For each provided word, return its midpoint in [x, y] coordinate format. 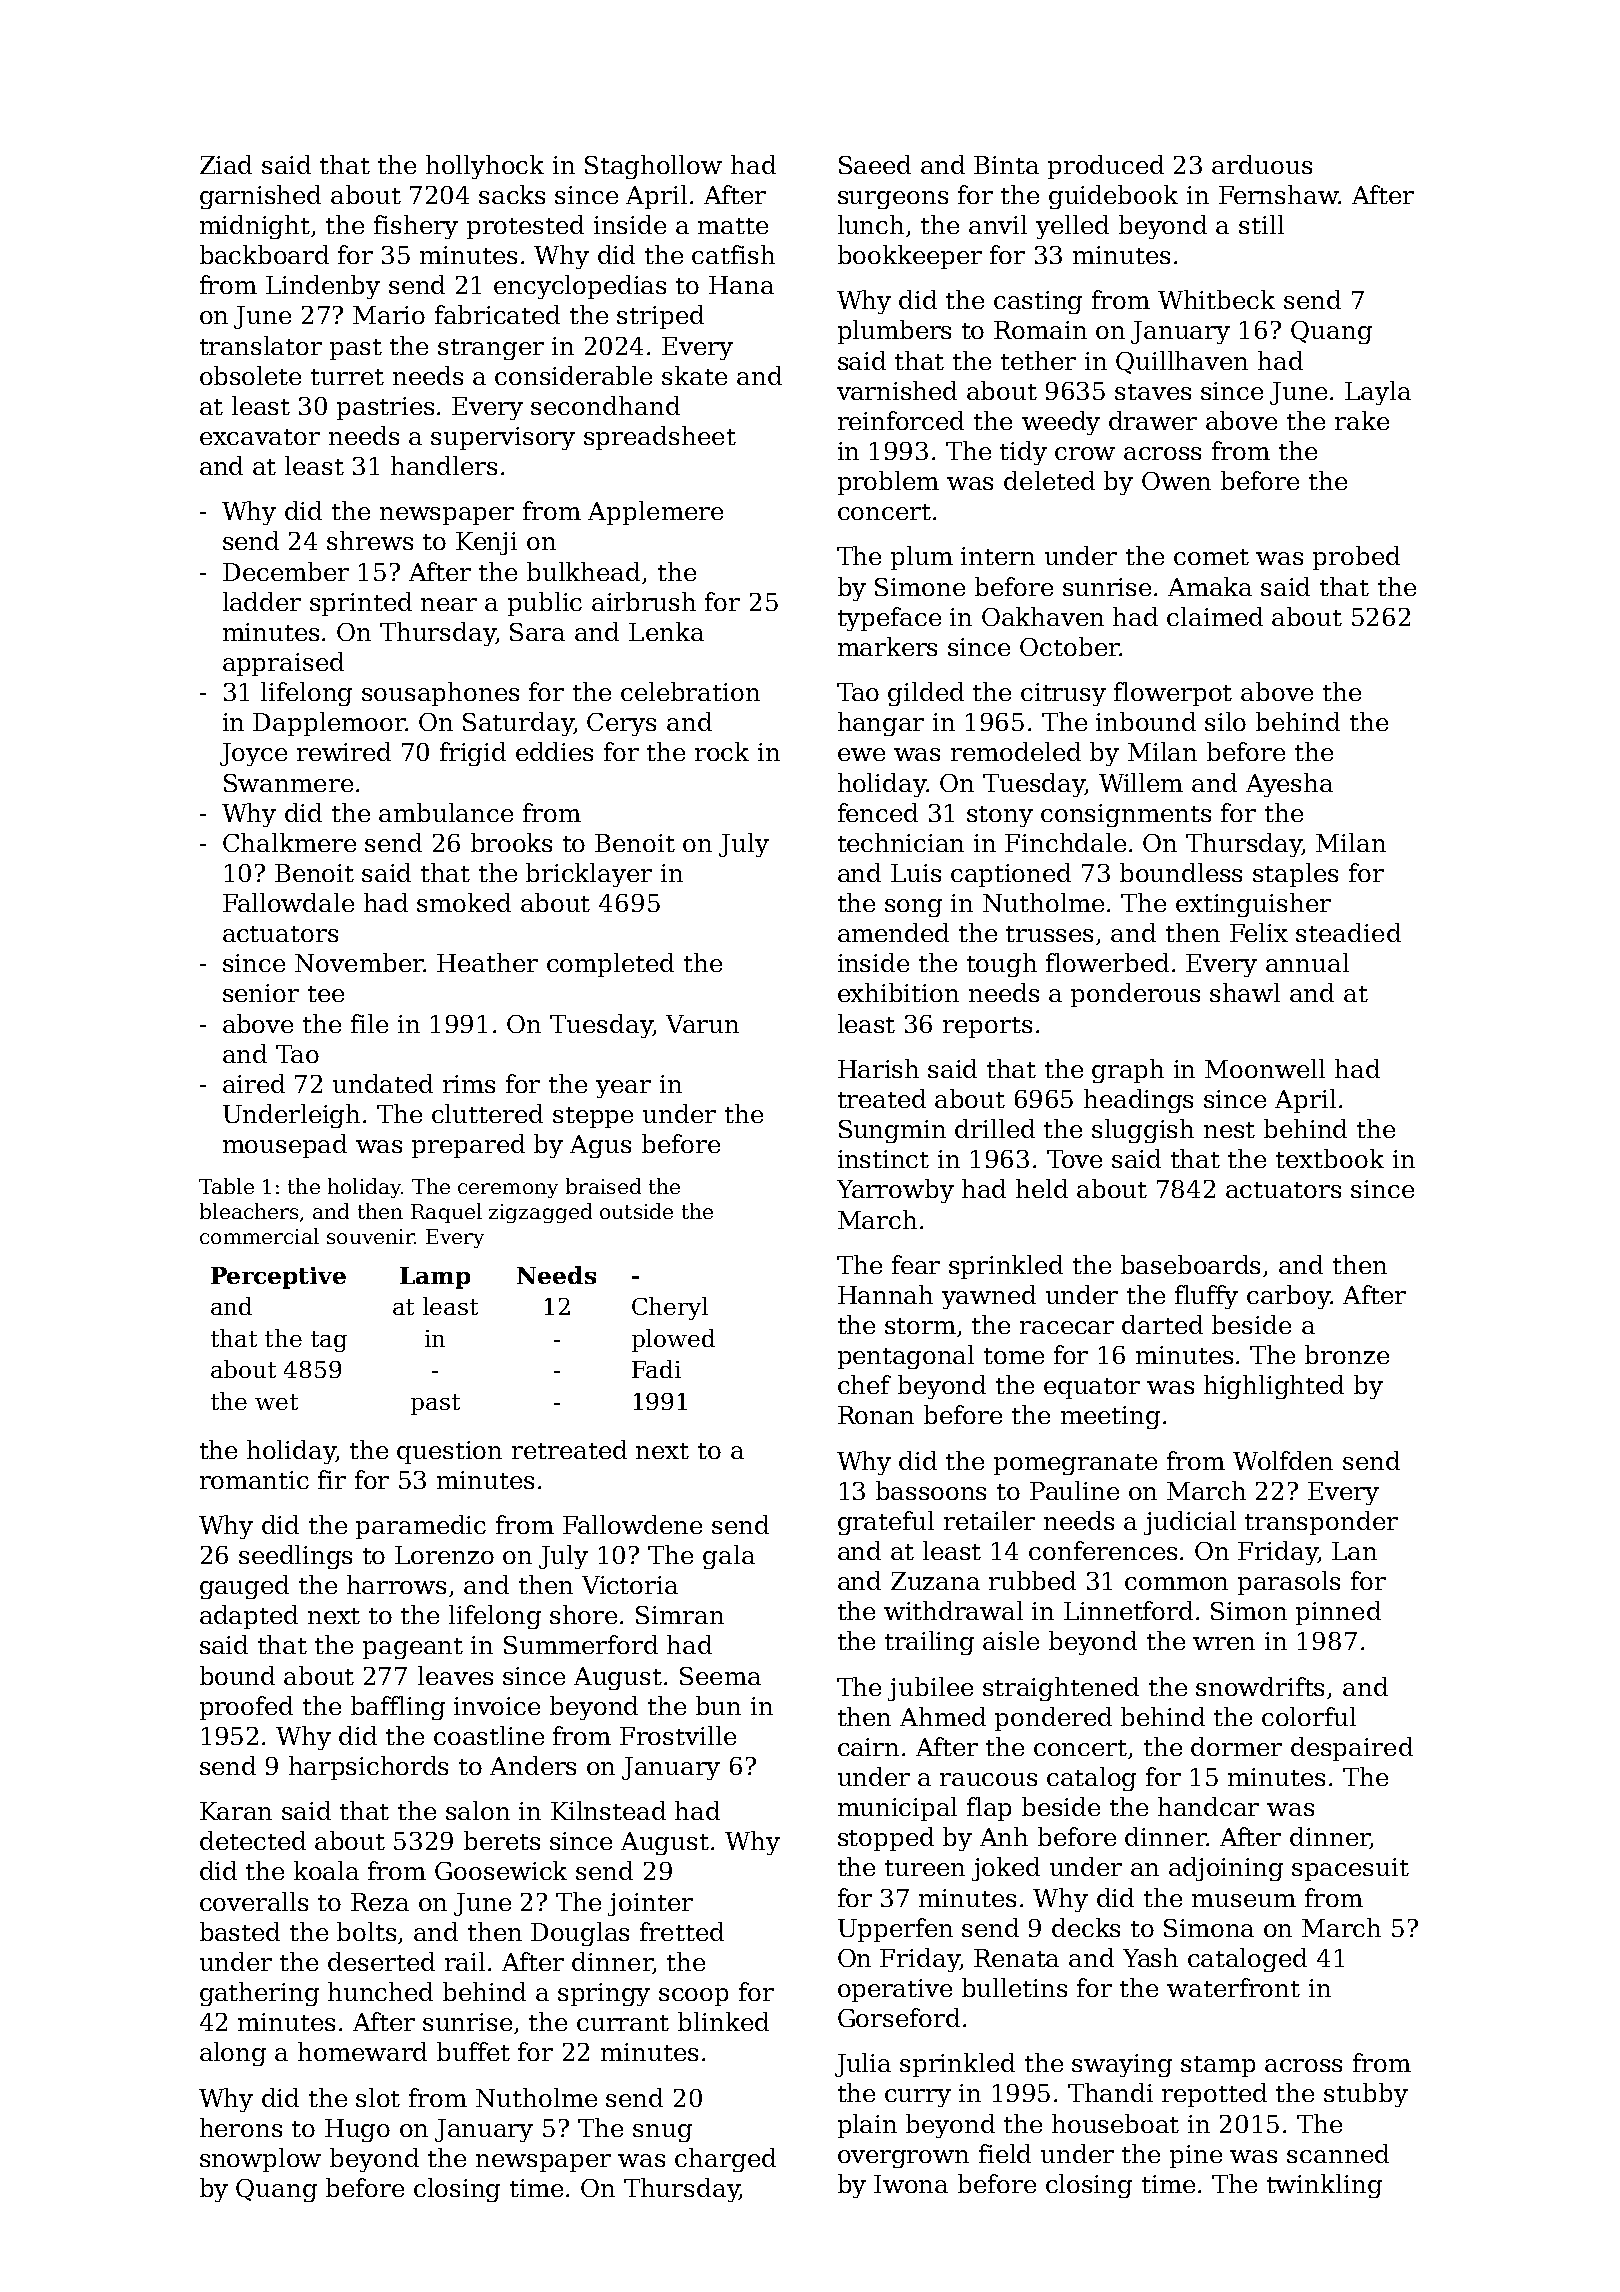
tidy [1023, 453]
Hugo [357, 2130]
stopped [886, 1839]
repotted [1214, 2095]
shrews [370, 540]
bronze [1347, 1354]
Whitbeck [1216, 299]
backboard [264, 254]
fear [916, 1264]
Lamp [435, 1278]
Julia [863, 2065]
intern [998, 556]
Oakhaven [1043, 616]
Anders [533, 1765]
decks [1086, 1927]
